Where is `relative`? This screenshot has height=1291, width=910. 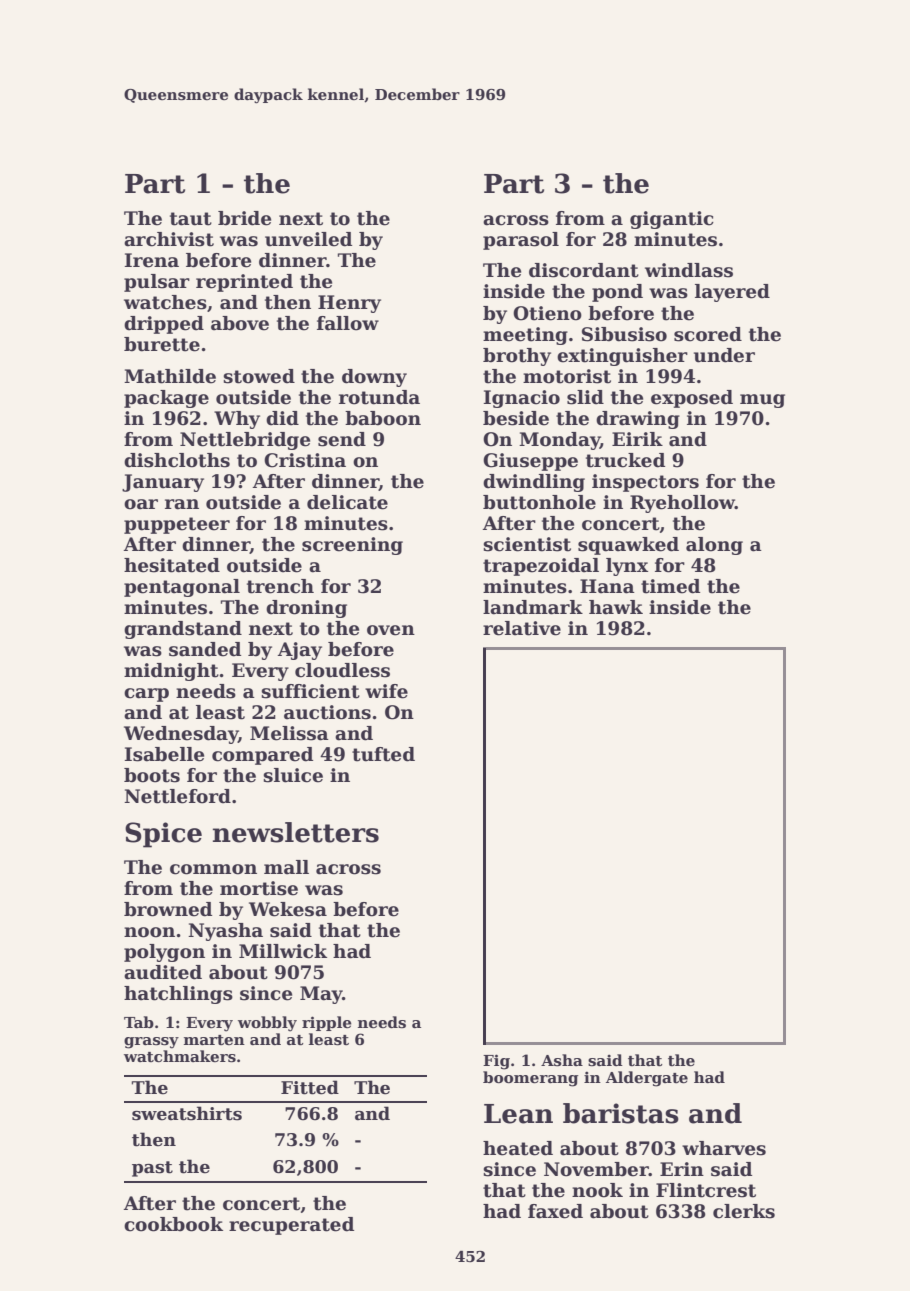 relative is located at coordinates (522, 628).
